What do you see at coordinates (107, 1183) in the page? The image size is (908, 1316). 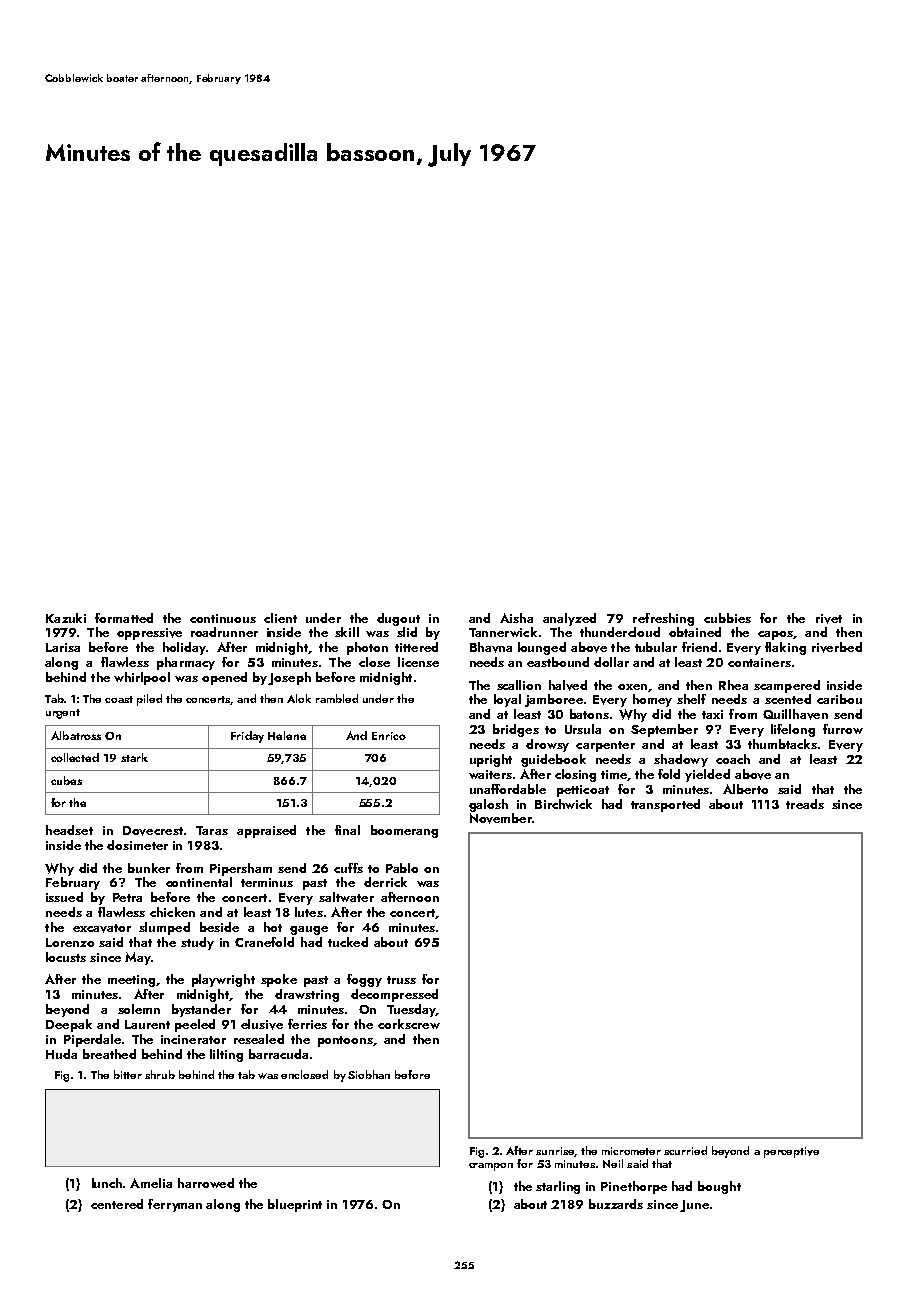 I see `lunch` at bounding box center [107, 1183].
